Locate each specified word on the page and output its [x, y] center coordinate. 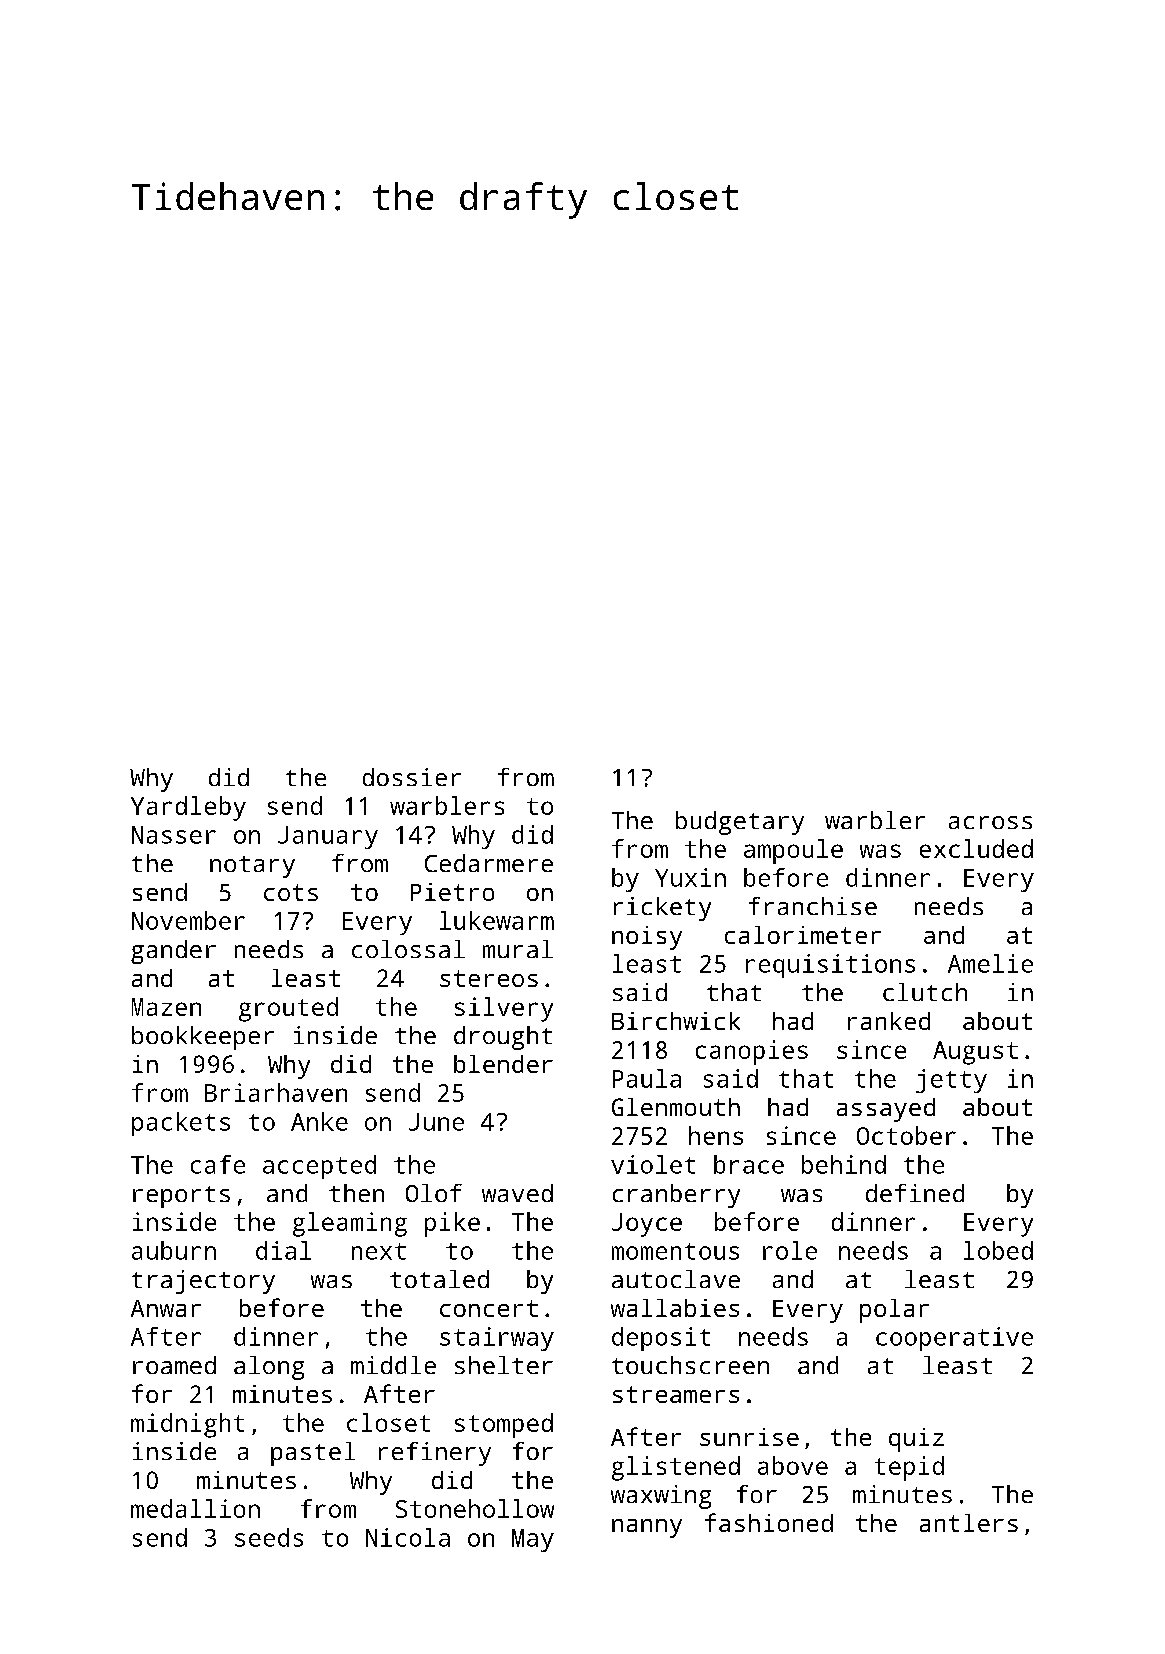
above [793, 1465]
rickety [662, 909]
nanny [647, 1528]
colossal [408, 949]
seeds [269, 1537]
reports [181, 1197]
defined [915, 1193]
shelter [504, 1365]
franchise [813, 906]
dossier [412, 777]
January [328, 837]
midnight [187, 1425]
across [990, 822]
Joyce [647, 1225]
